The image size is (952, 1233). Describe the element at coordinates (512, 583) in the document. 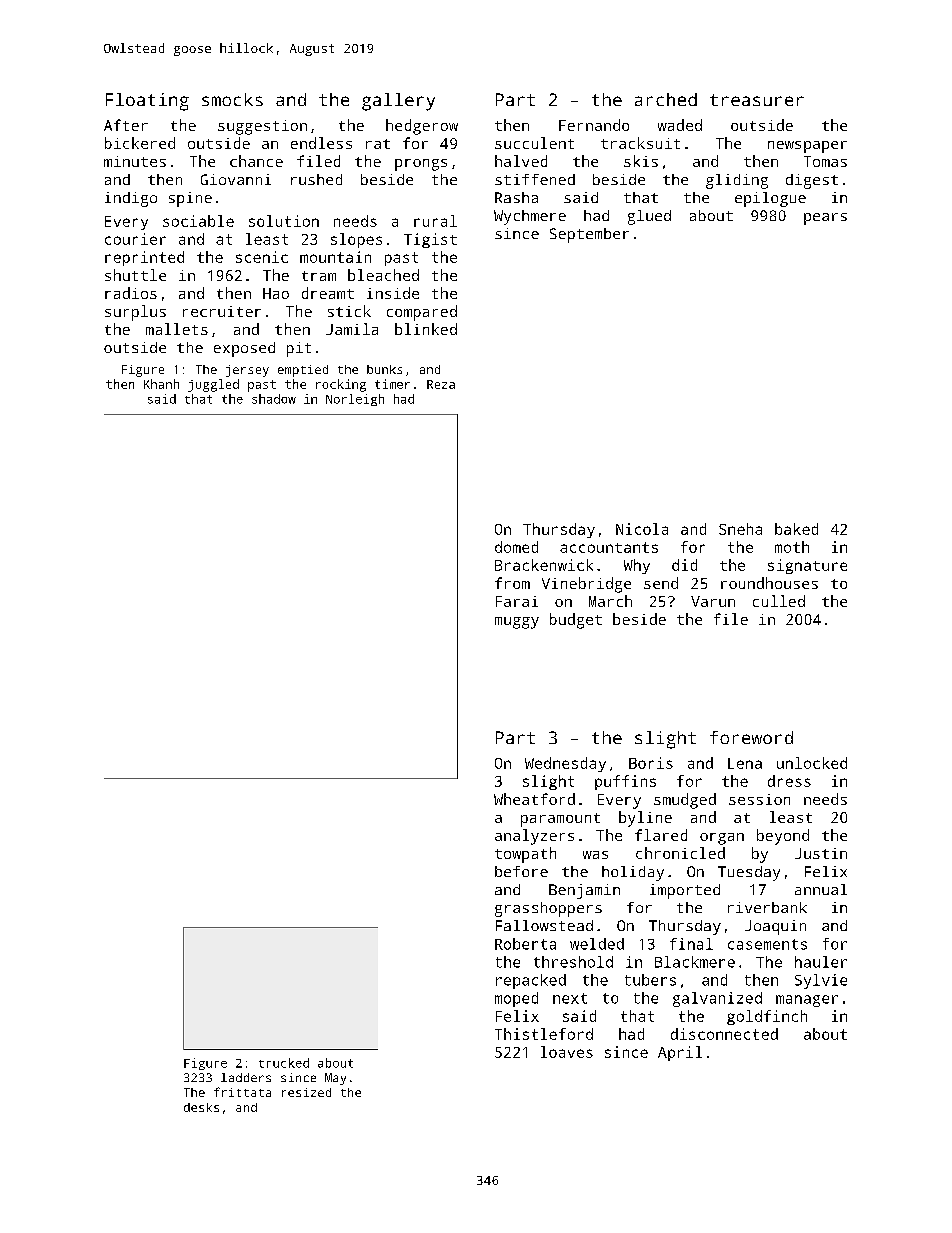

I see `from` at that location.
